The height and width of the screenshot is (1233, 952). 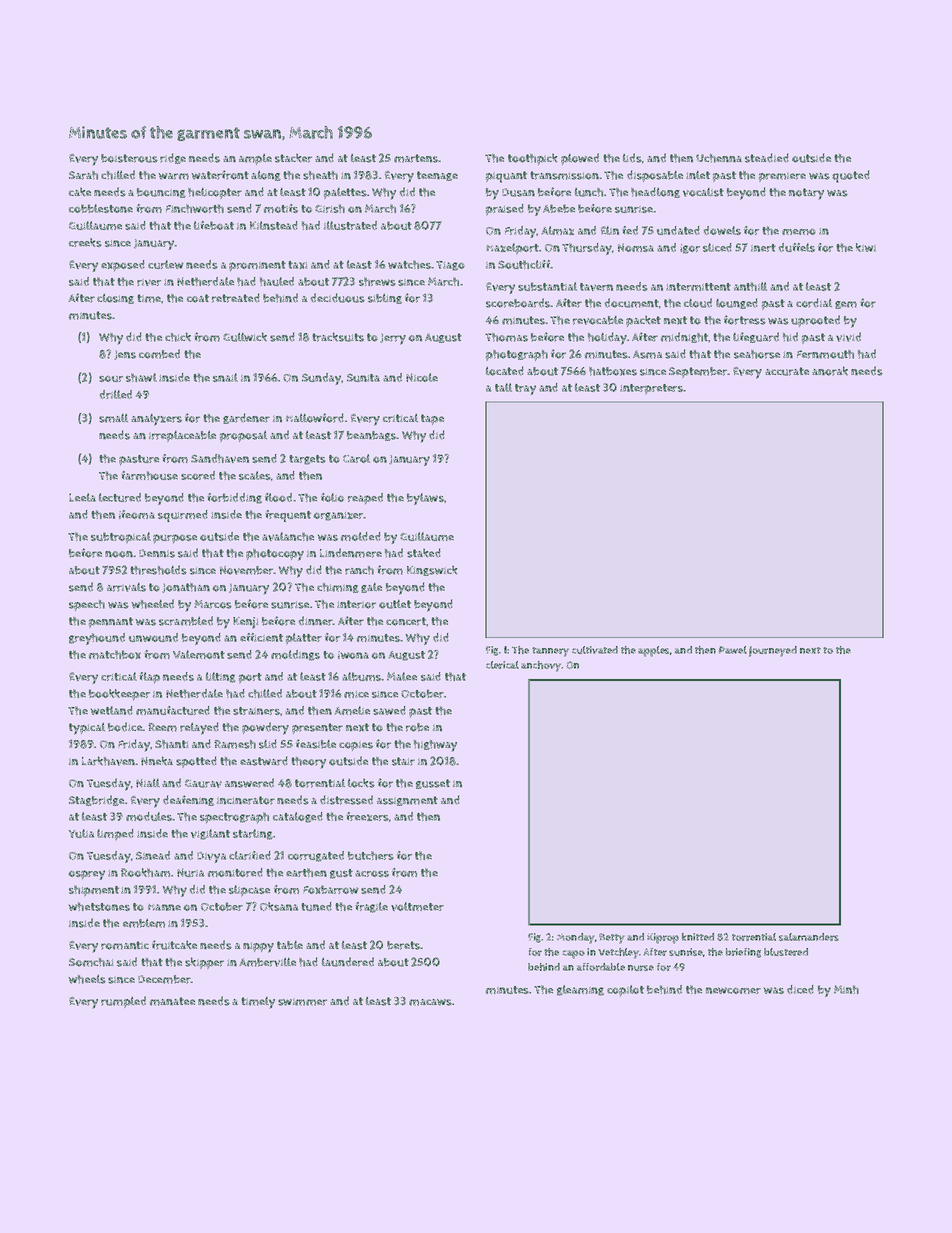 What do you see at coordinates (432, 570) in the screenshot?
I see `Kingswick` at bounding box center [432, 570].
